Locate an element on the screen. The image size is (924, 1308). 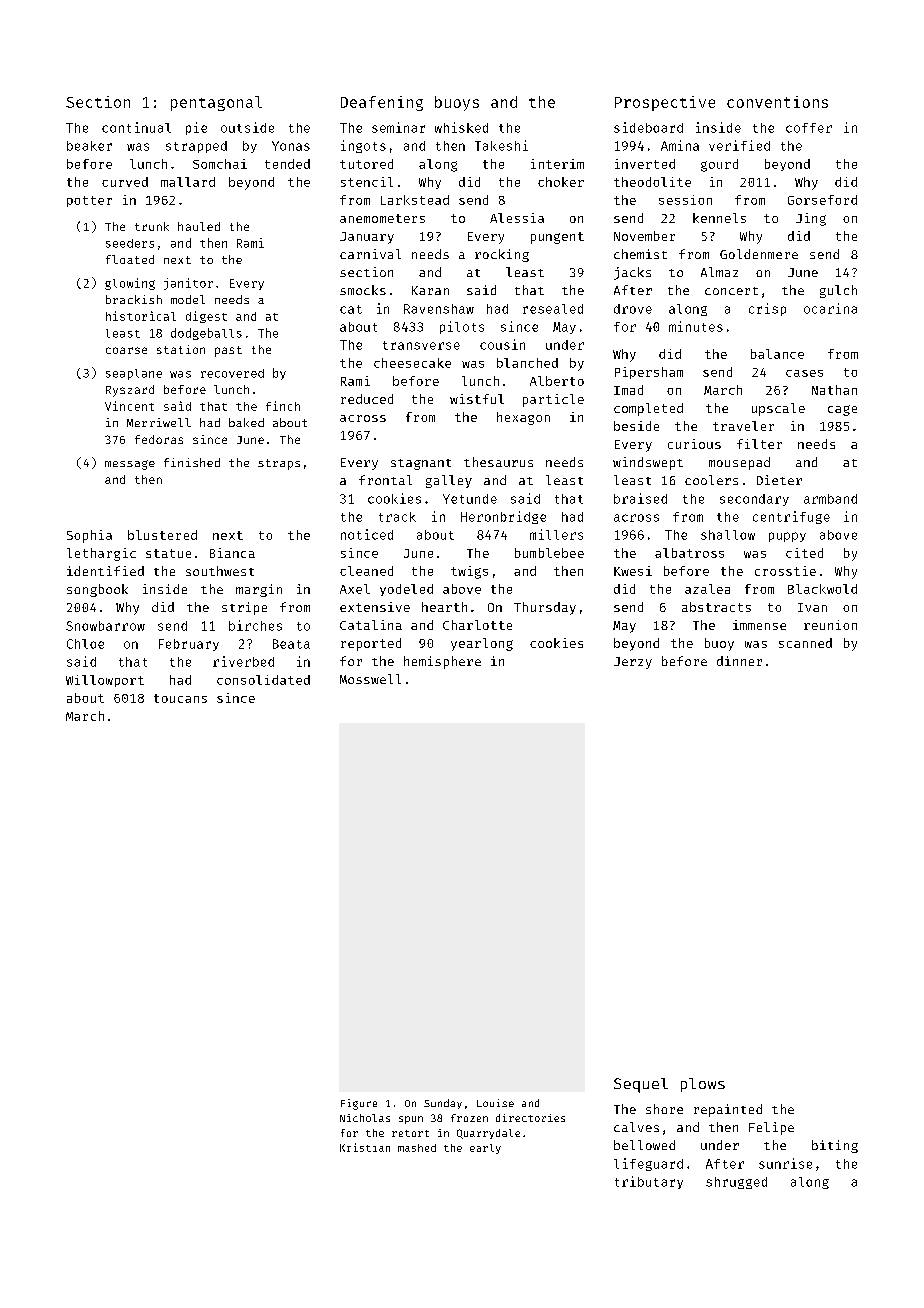
Kristian is located at coordinates (365, 1147).
